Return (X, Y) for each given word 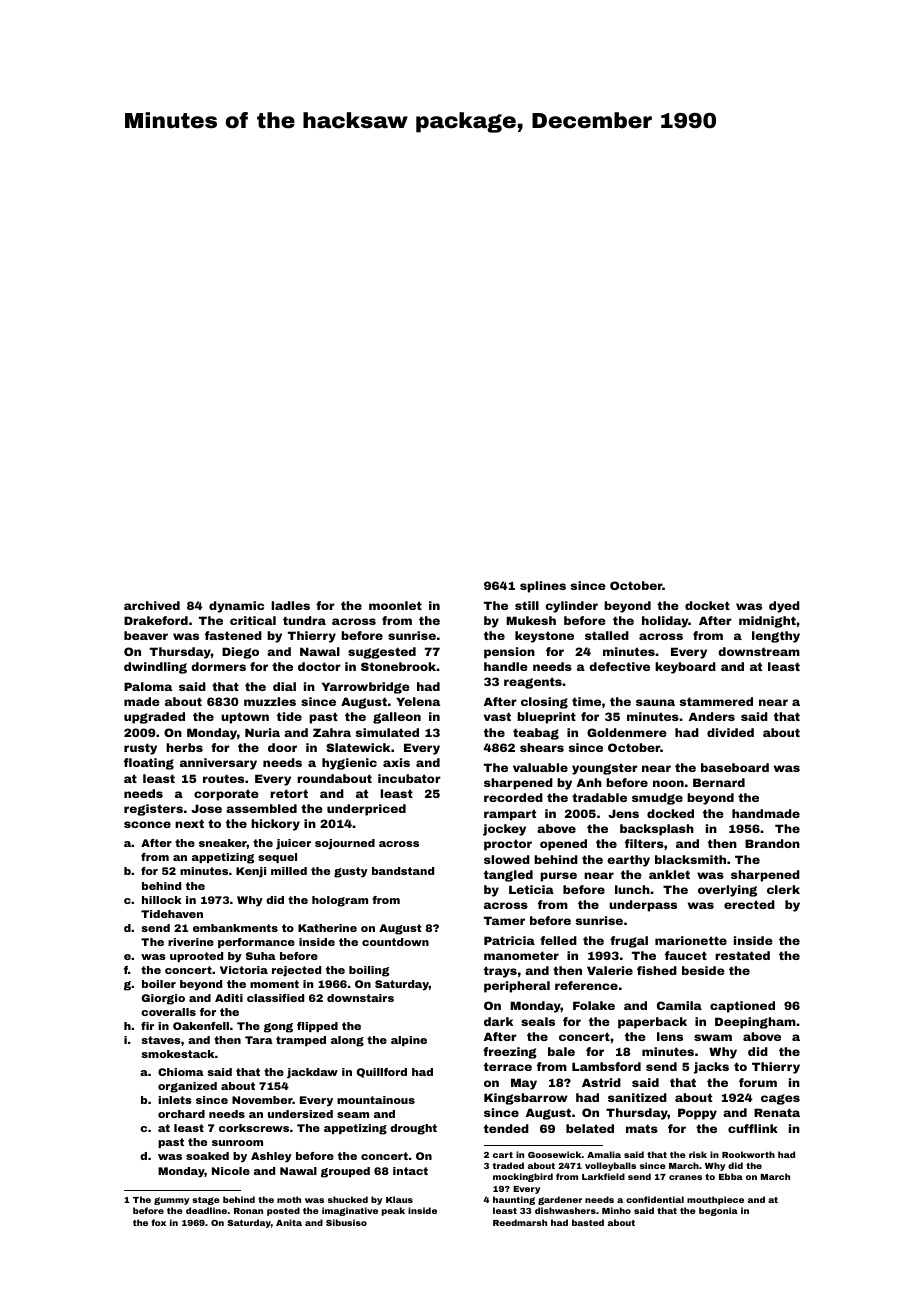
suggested (382, 653)
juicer (293, 844)
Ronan (248, 1211)
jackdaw (312, 1073)
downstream (759, 651)
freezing (510, 1053)
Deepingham (755, 1023)
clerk (783, 889)
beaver (146, 635)
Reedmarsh (520, 1222)
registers (153, 810)
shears (542, 747)
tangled (508, 876)
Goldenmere (627, 732)
